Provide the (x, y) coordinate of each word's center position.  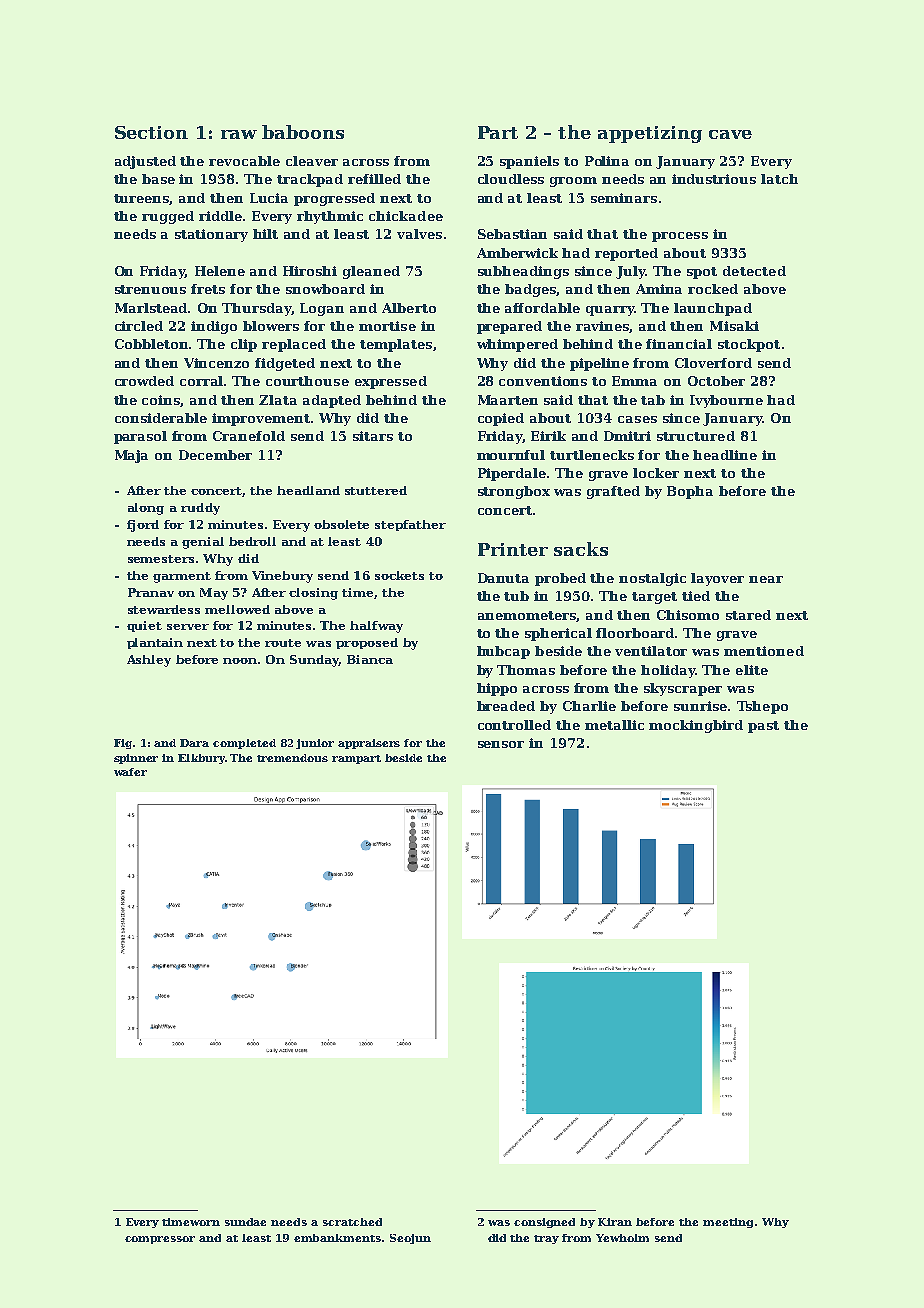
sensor (501, 744)
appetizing (650, 134)
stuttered (376, 490)
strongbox (514, 492)
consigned (544, 1223)
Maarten (508, 400)
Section (151, 132)
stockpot (749, 345)
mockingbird (696, 726)
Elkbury (201, 759)
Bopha (690, 492)
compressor (160, 1240)
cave (730, 134)
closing (313, 594)
